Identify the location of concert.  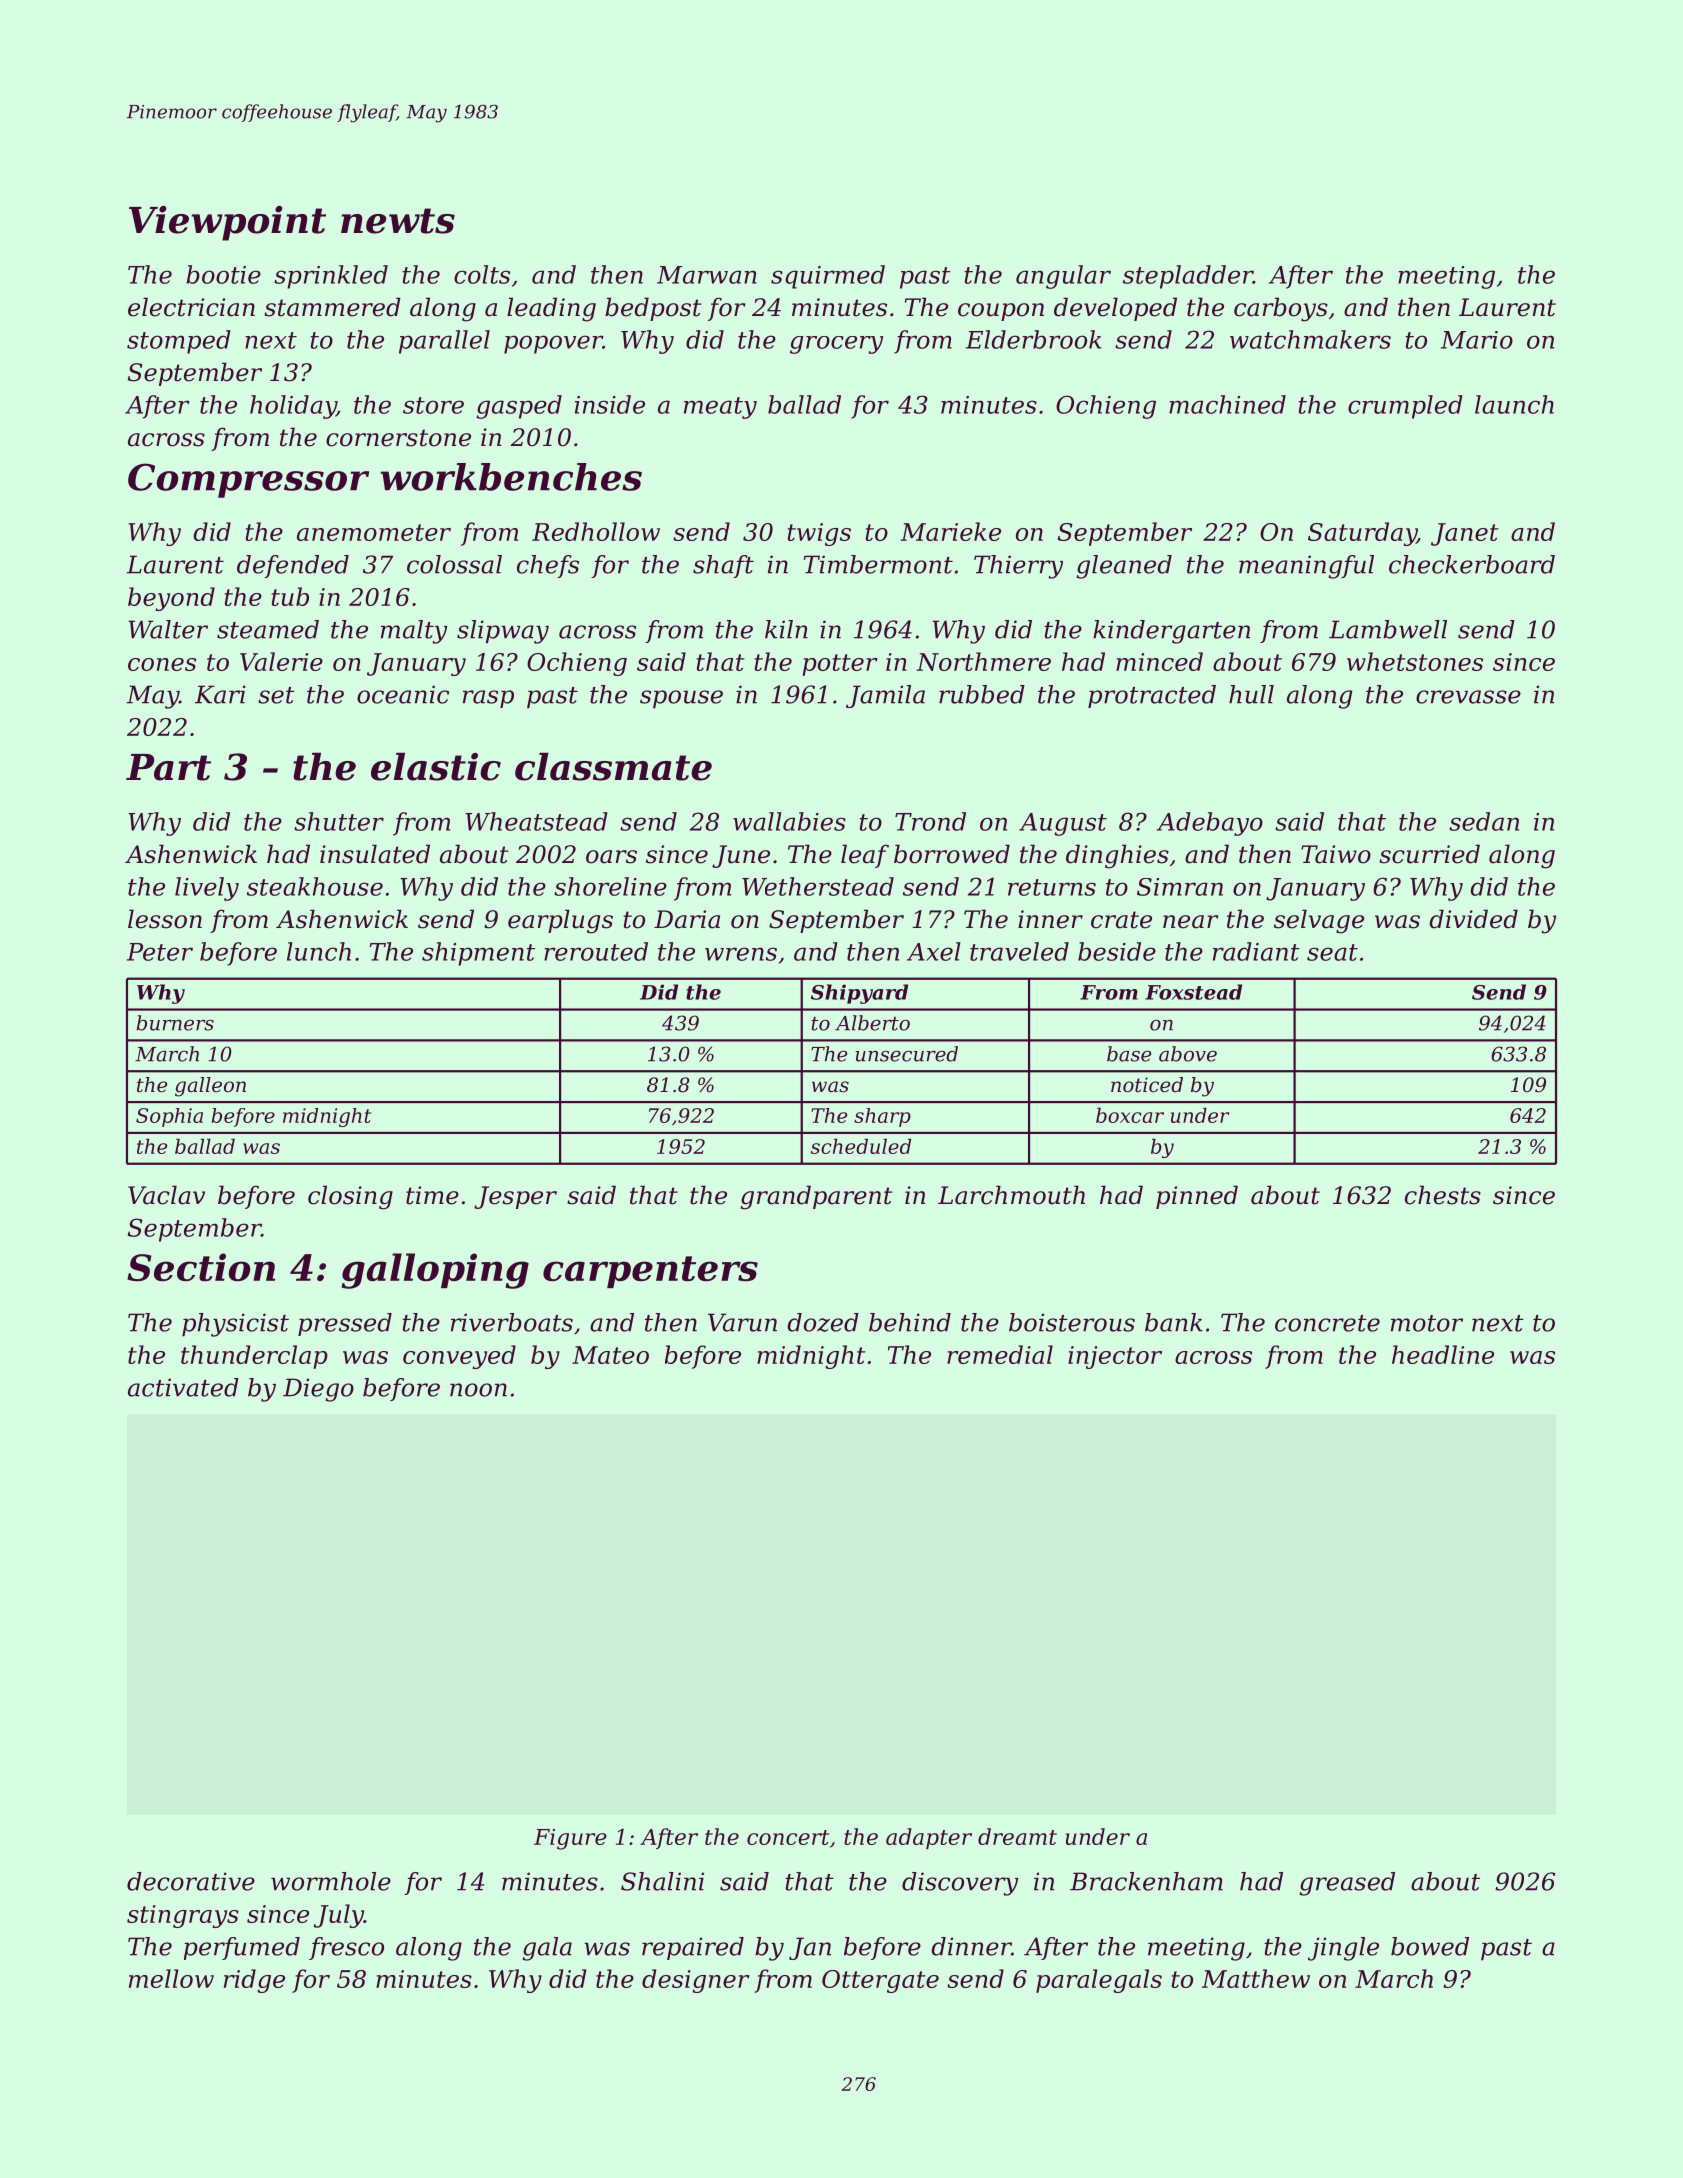
(788, 1837).
